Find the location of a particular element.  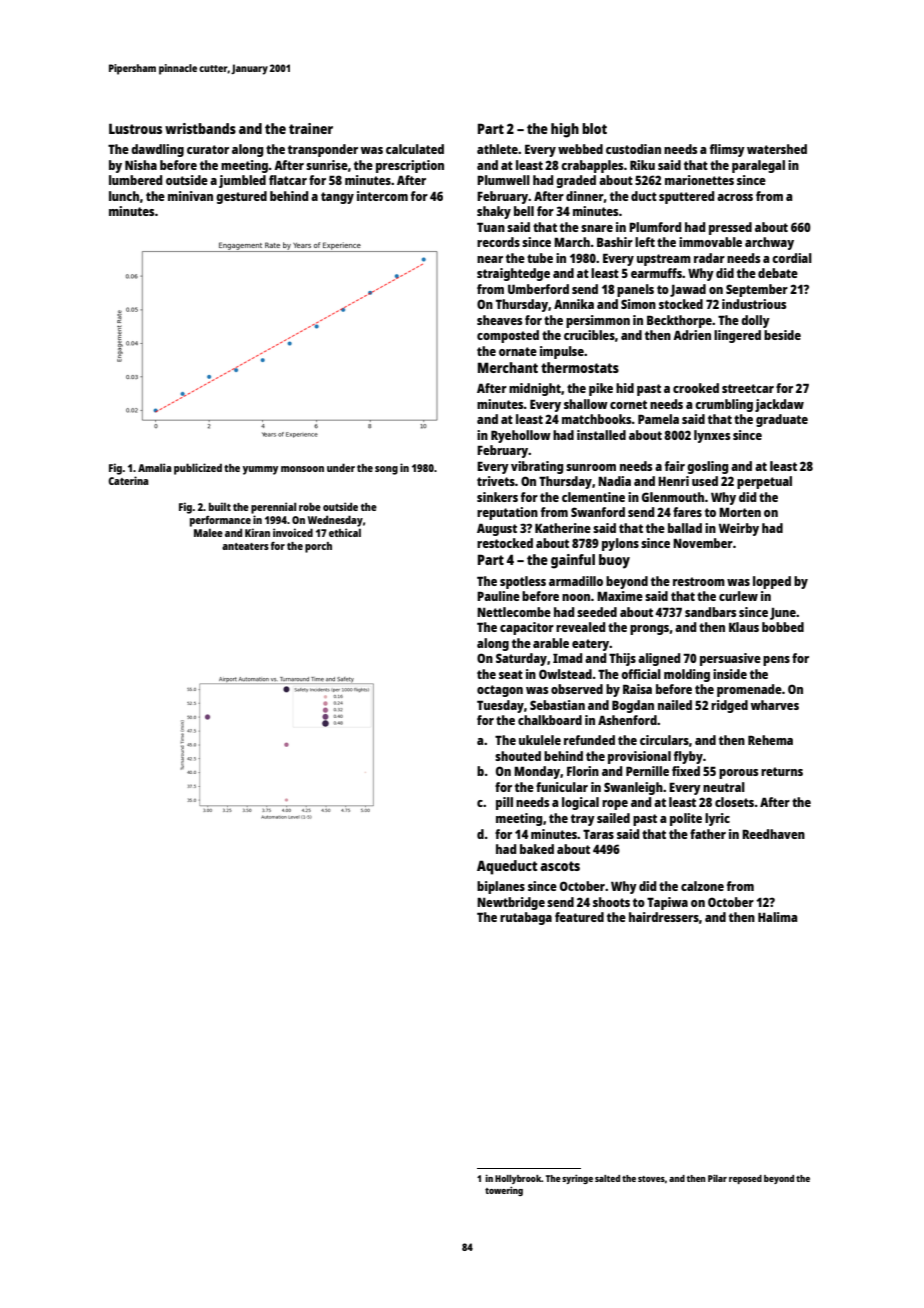

Pernille is located at coordinates (647, 771).
